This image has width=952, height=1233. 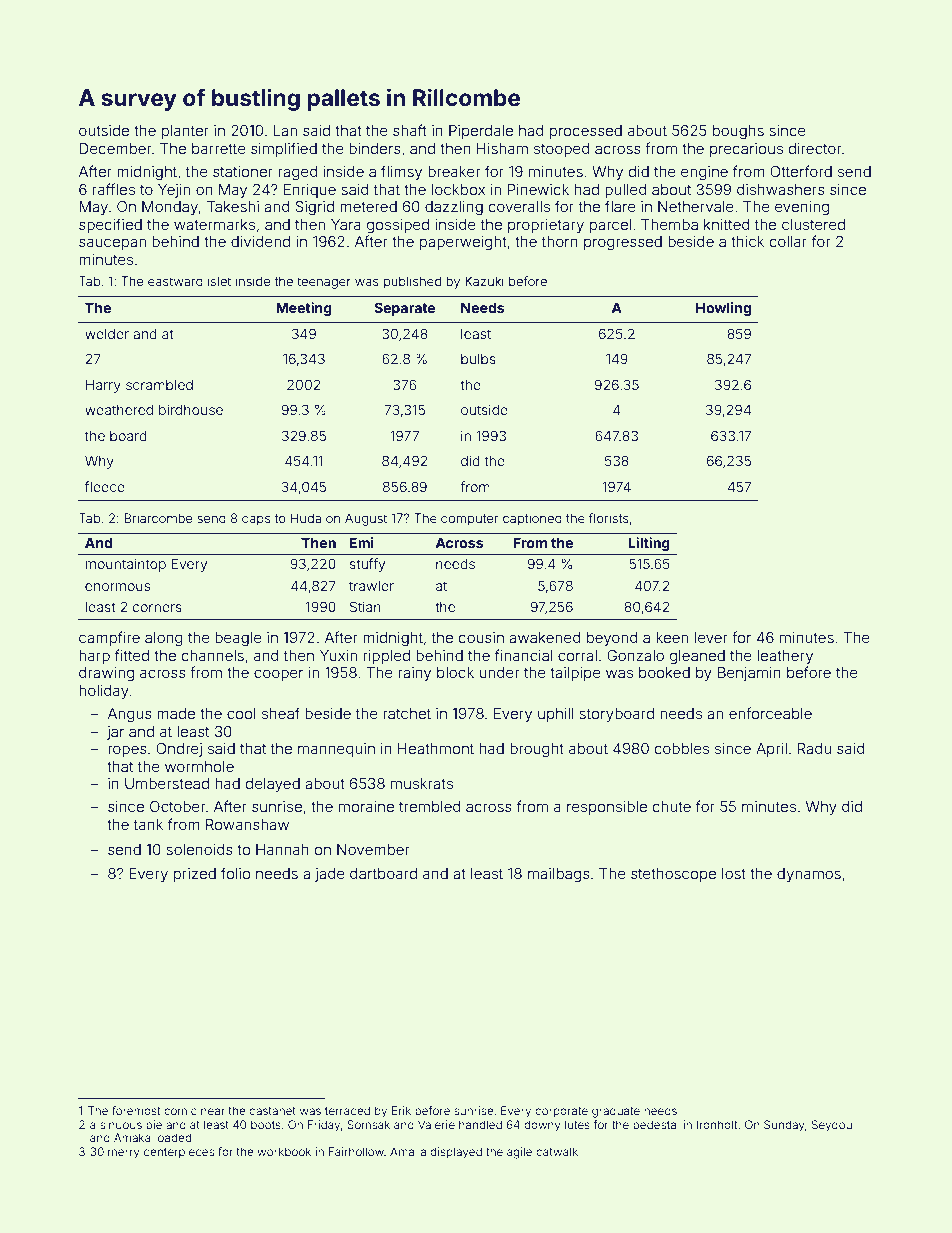 I want to click on downy, so click(x=542, y=1126).
